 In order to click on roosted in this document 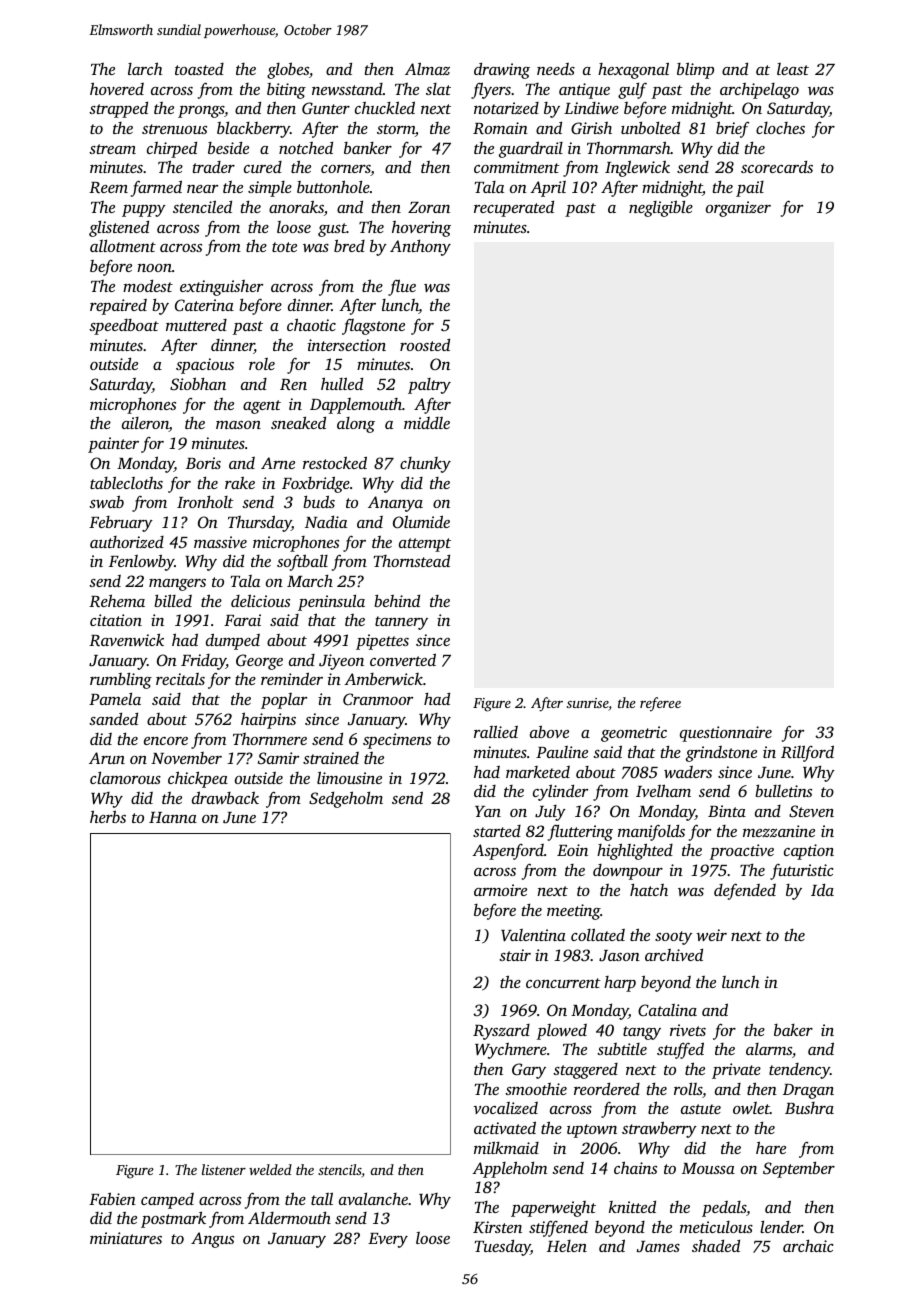, I will do `click(425, 344)`.
